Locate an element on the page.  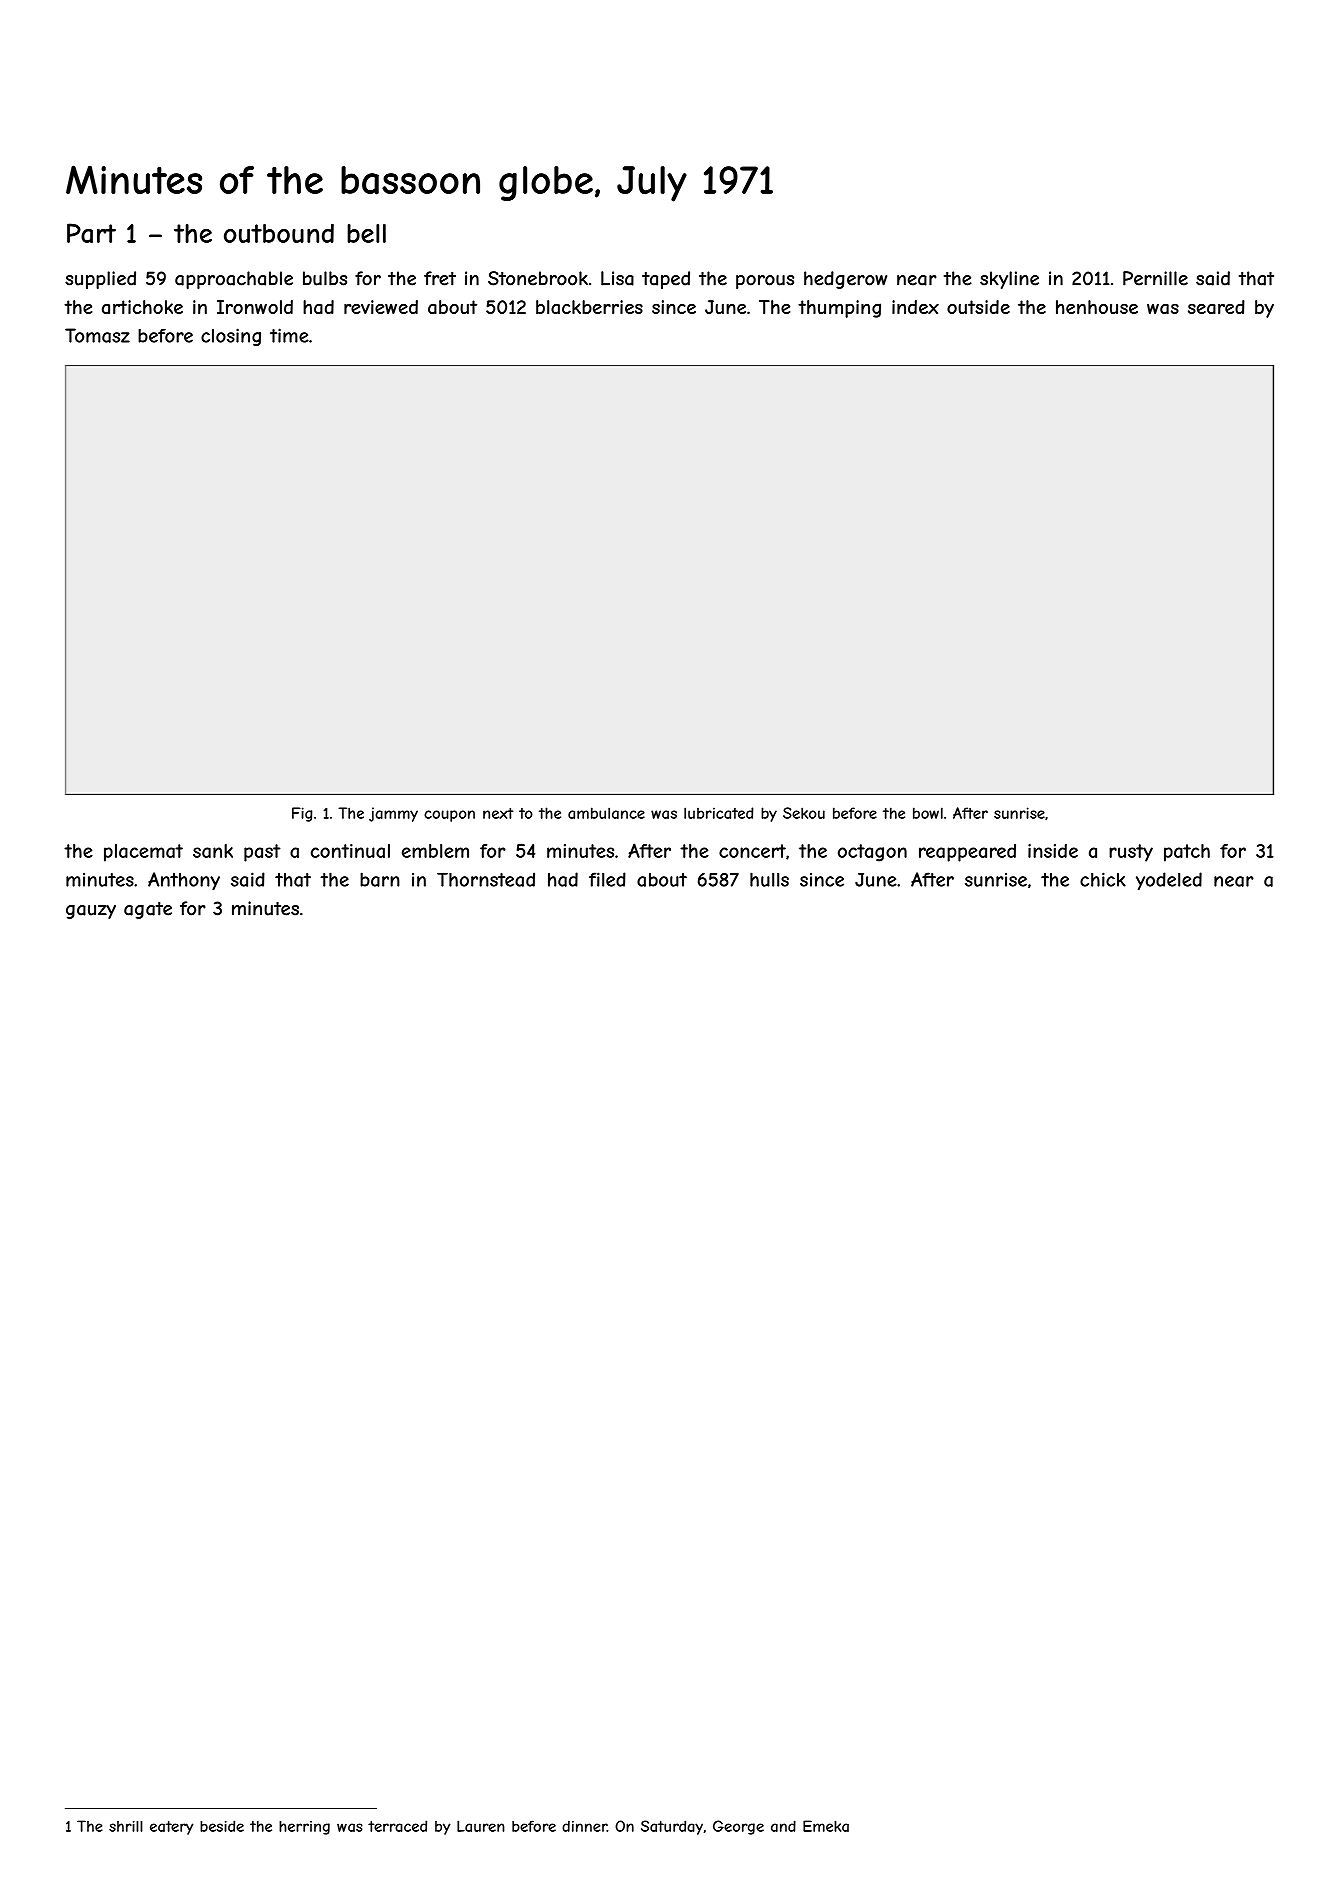
Pernille is located at coordinates (1155, 278).
